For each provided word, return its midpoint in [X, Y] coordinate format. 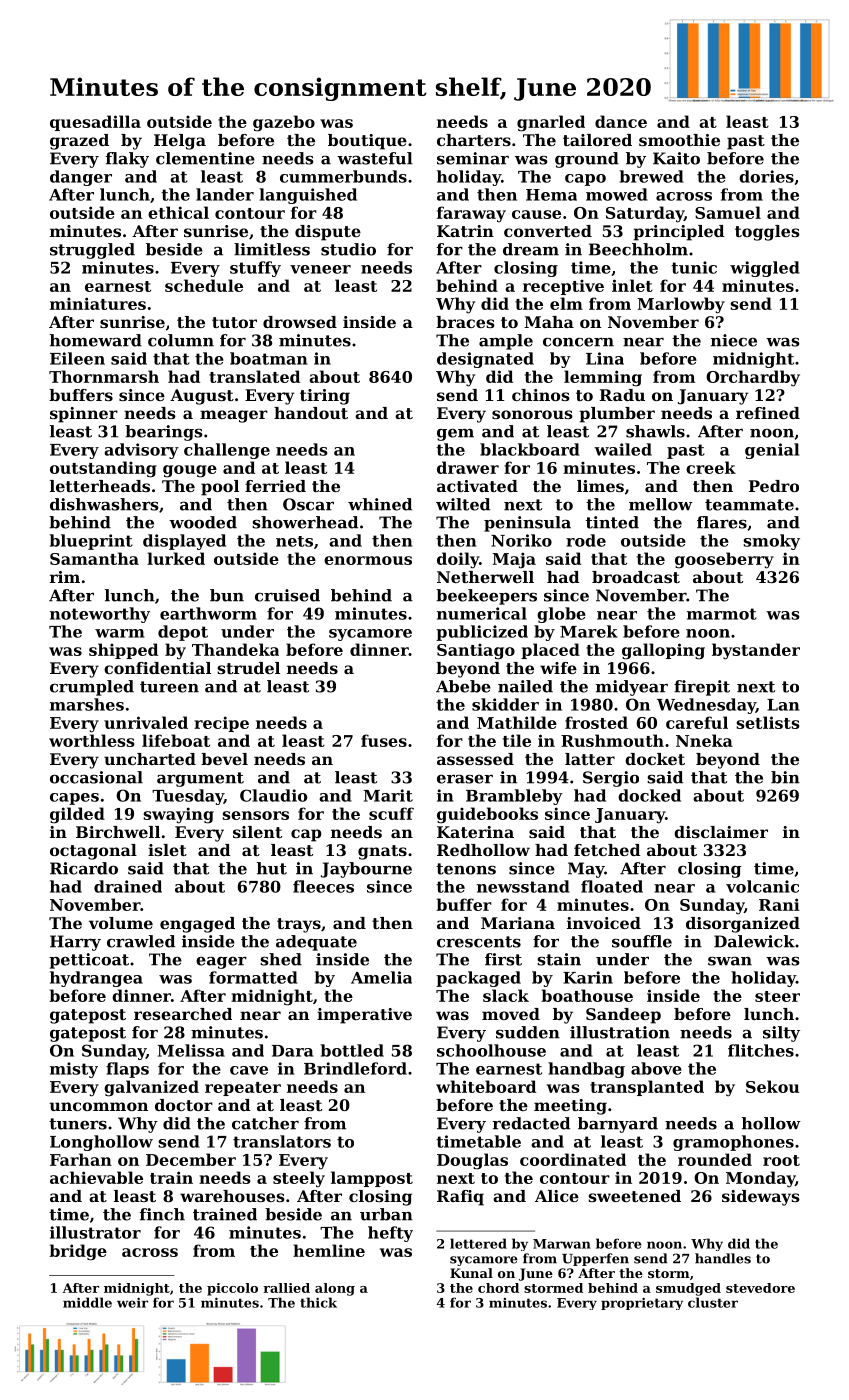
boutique [367, 142]
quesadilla [95, 123]
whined [380, 504]
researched [183, 1014]
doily [458, 560]
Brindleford [355, 1068]
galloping [663, 651]
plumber [617, 415]
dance [621, 121]
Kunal [471, 1273]
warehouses [232, 1196]
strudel [248, 668]
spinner [84, 415]
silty [781, 1034]
